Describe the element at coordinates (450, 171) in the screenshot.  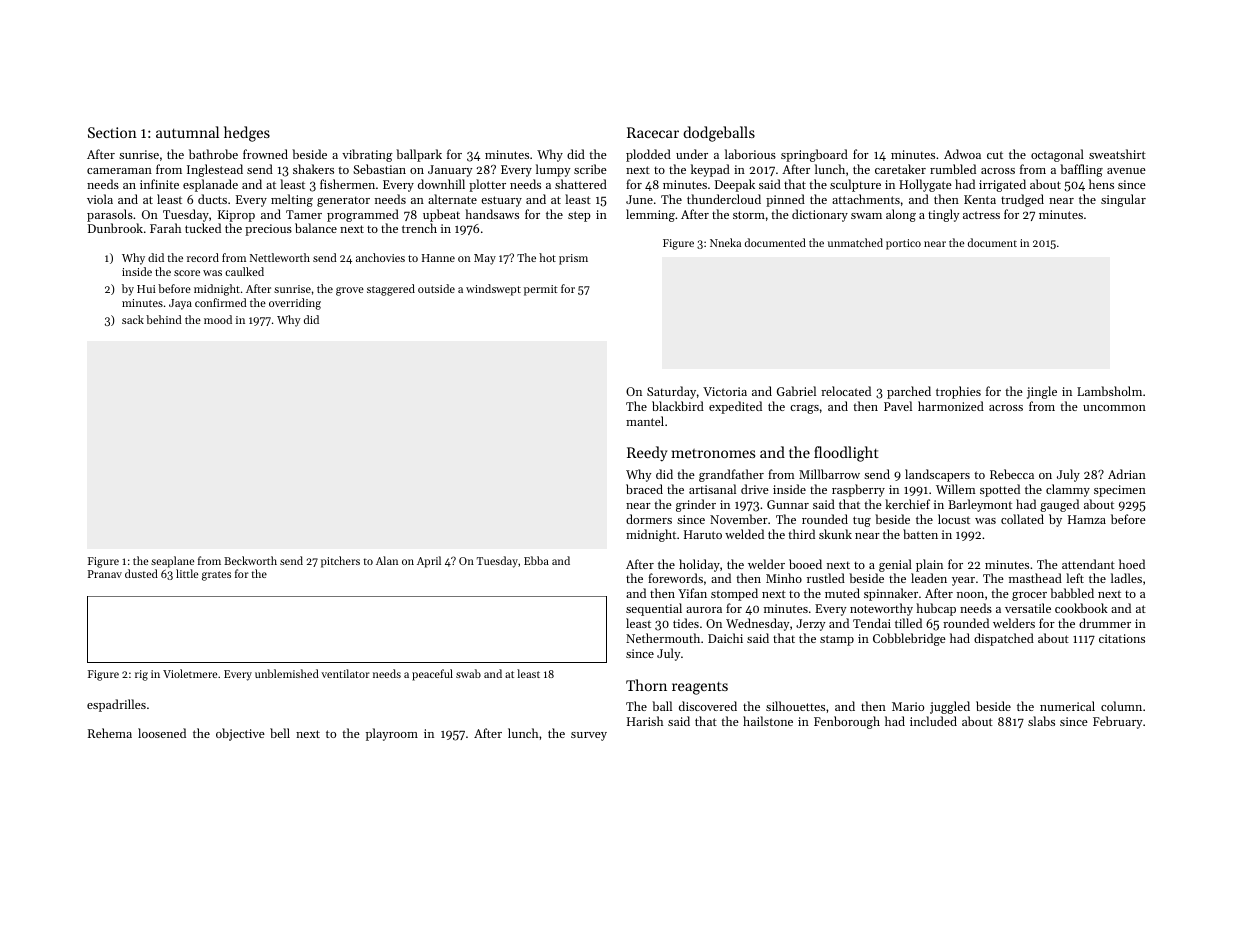
I see `January` at that location.
